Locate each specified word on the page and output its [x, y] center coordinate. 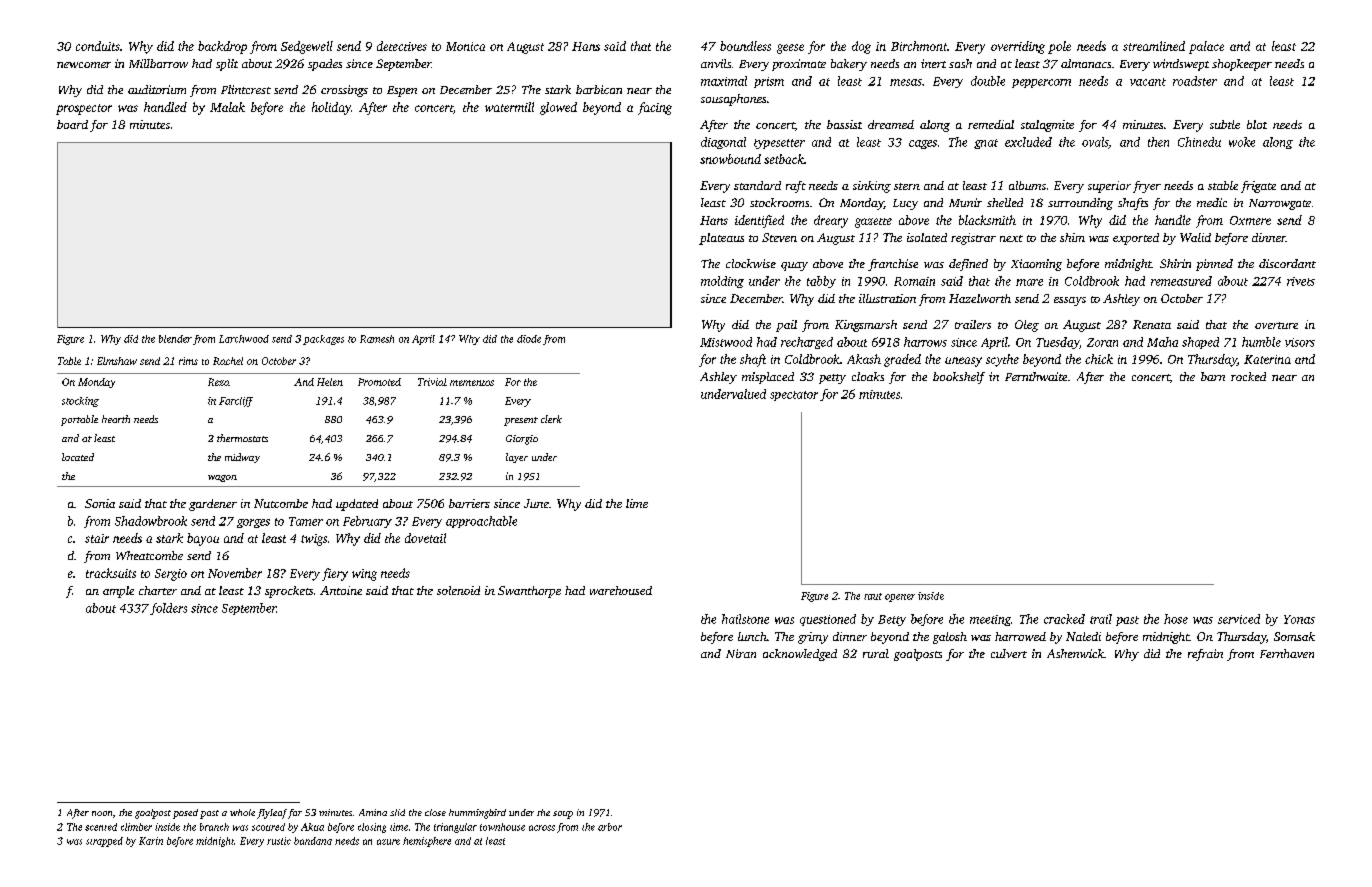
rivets [1301, 281]
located [78, 457]
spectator [794, 396]
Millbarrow [158, 63]
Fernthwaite [1036, 376]
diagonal [723, 143]
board [72, 124]
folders [168, 609]
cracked [1064, 619]
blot [1257, 124]
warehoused [621, 590]
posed [185, 814]
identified [759, 221]
